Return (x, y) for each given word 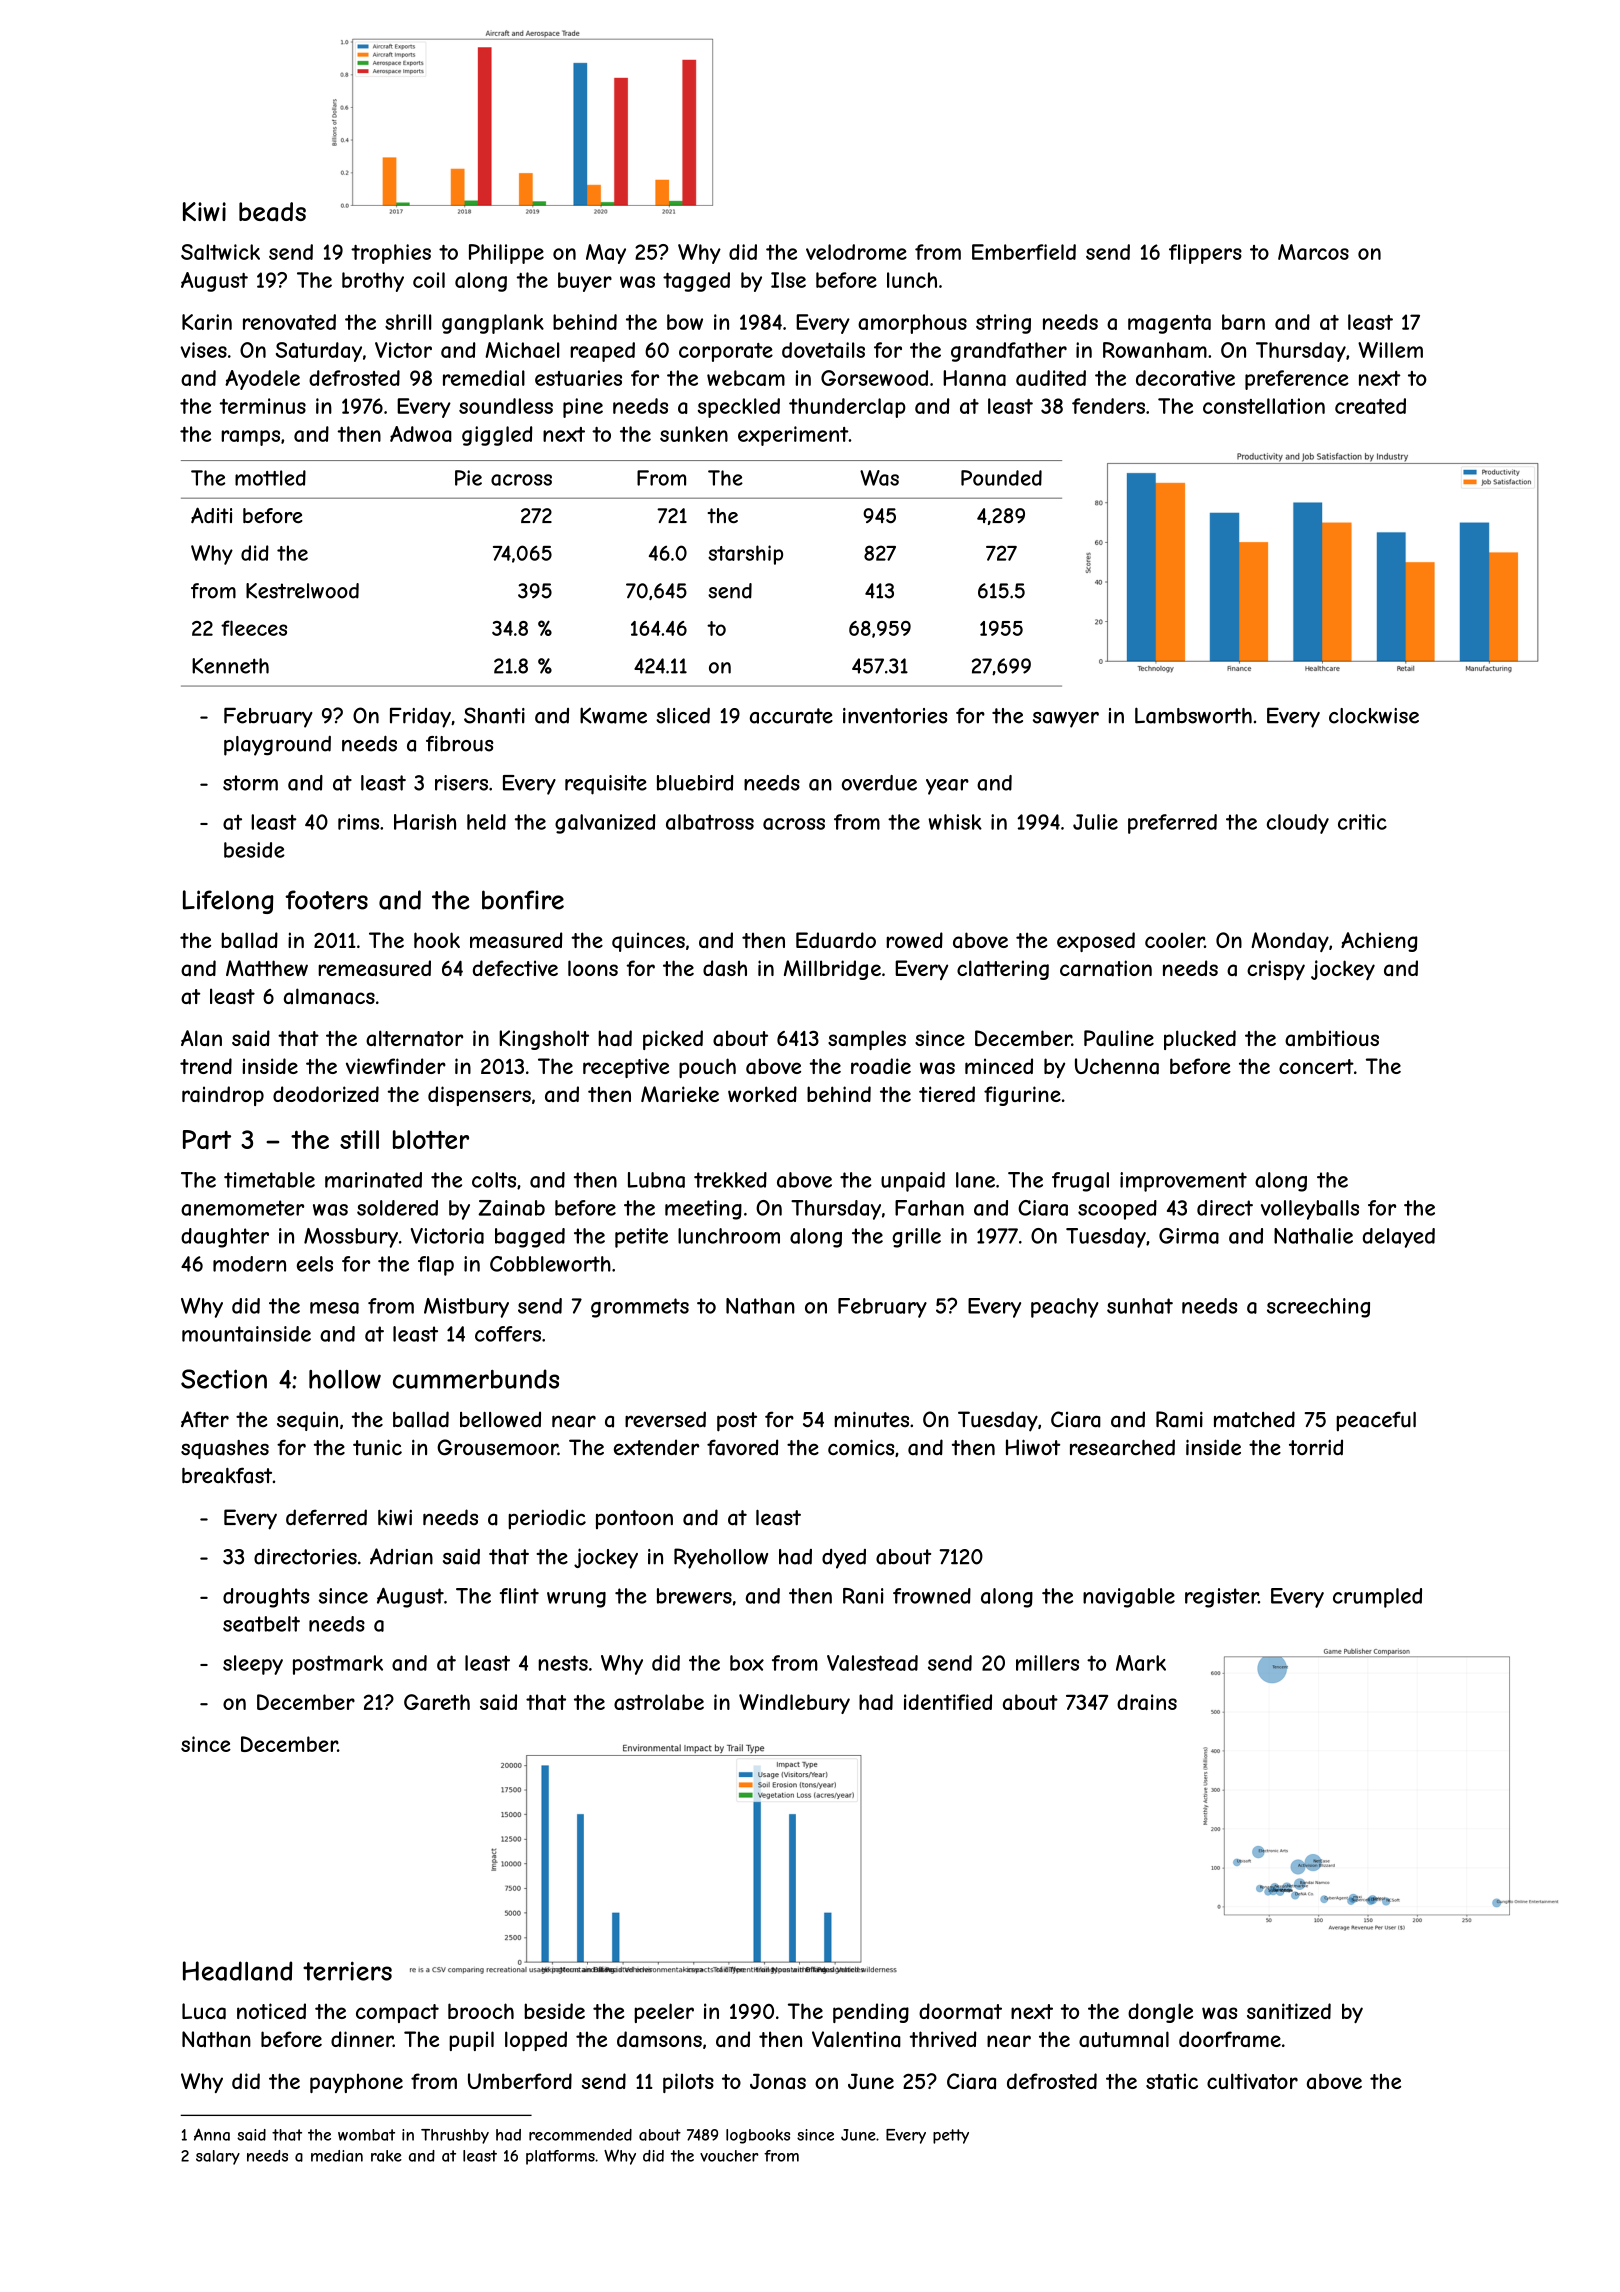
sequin (307, 1421)
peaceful (1376, 1421)
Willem (1390, 350)
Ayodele (262, 380)
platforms (560, 2157)
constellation (1264, 406)
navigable (1129, 1598)
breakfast (227, 1475)
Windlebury (794, 1704)
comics (861, 1447)
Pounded (1001, 478)
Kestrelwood (302, 591)
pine (583, 408)
